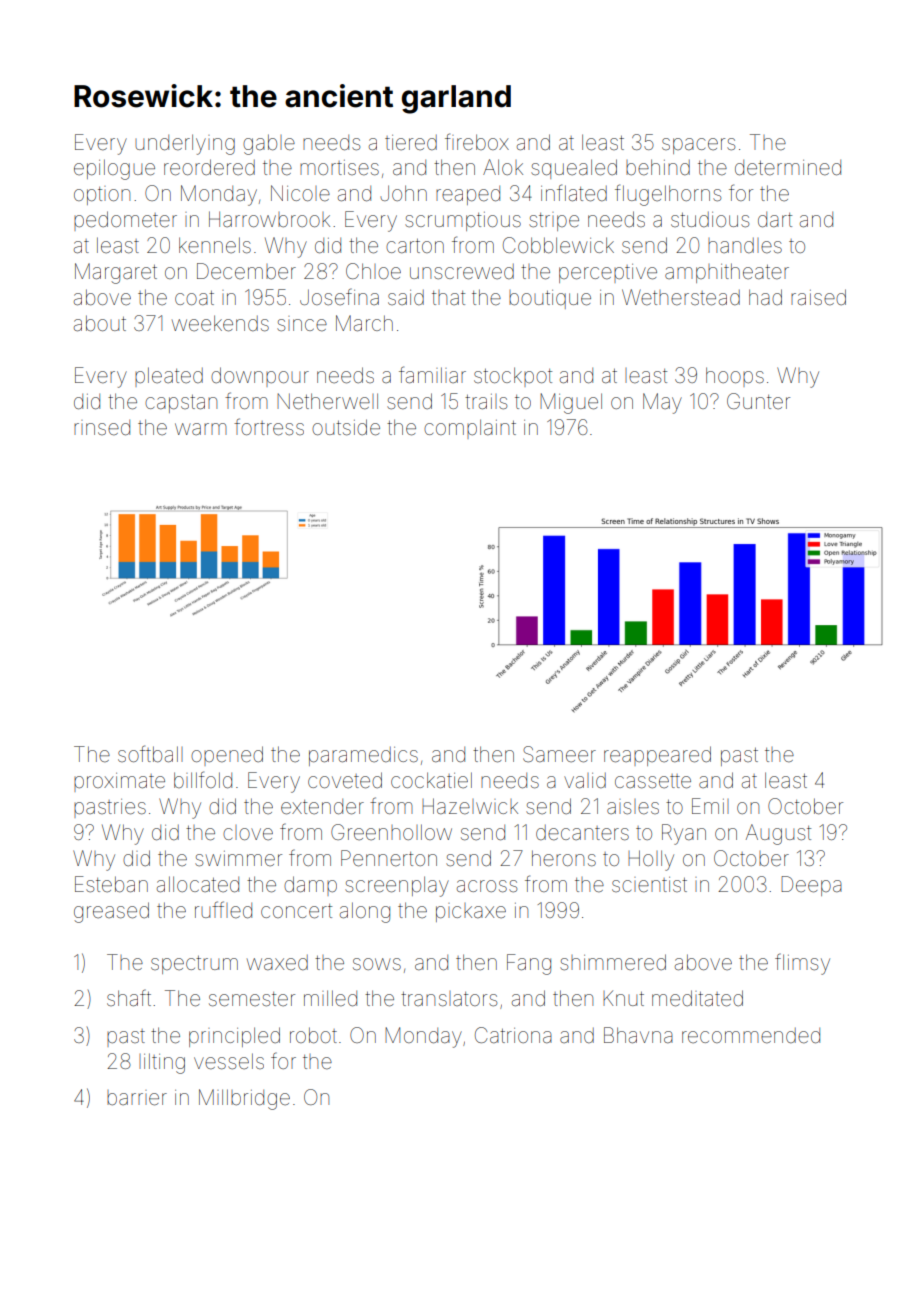  What do you see at coordinates (150, 753) in the image?
I see `softball` at bounding box center [150, 753].
